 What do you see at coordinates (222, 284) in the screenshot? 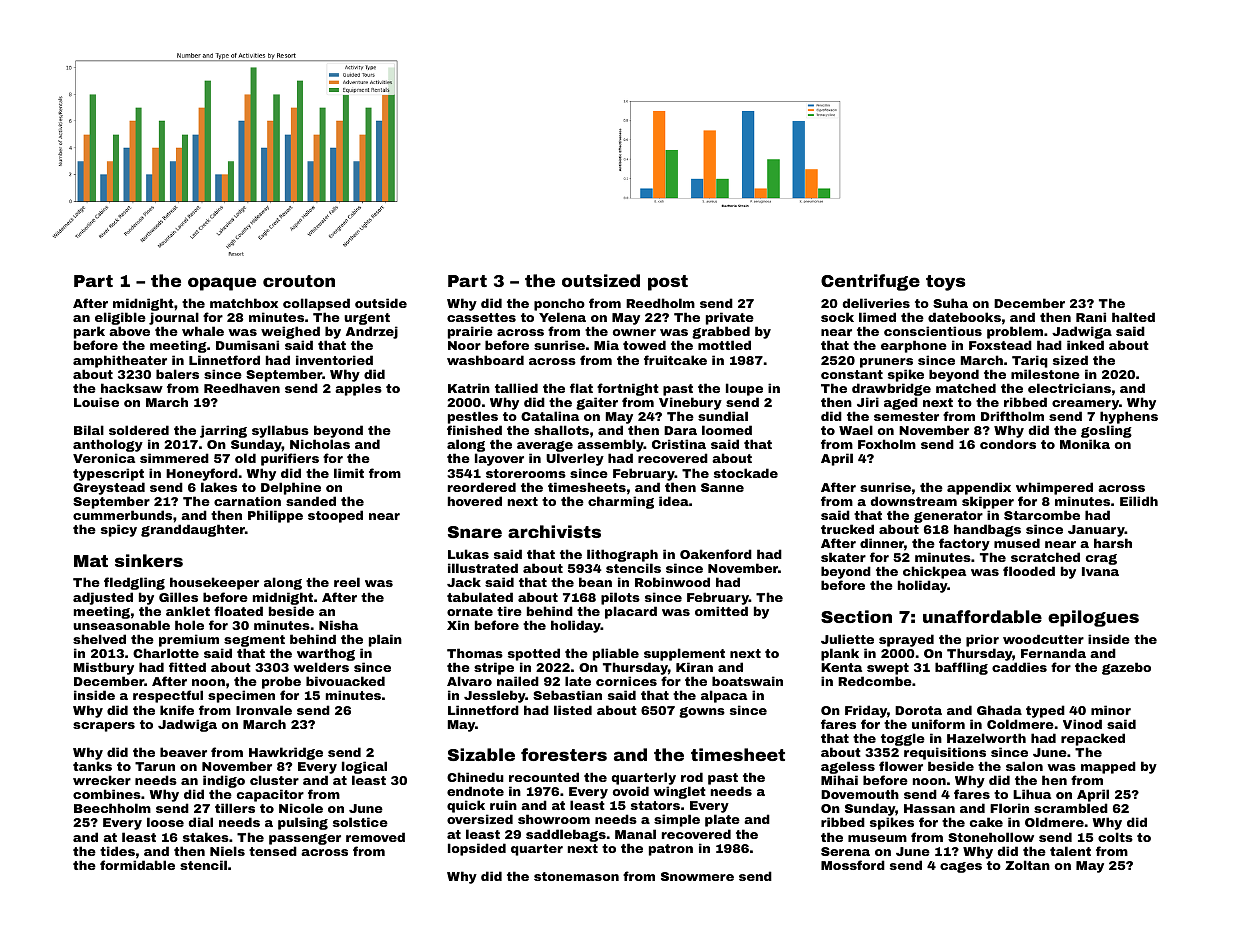
I see `opaque` at bounding box center [222, 284].
